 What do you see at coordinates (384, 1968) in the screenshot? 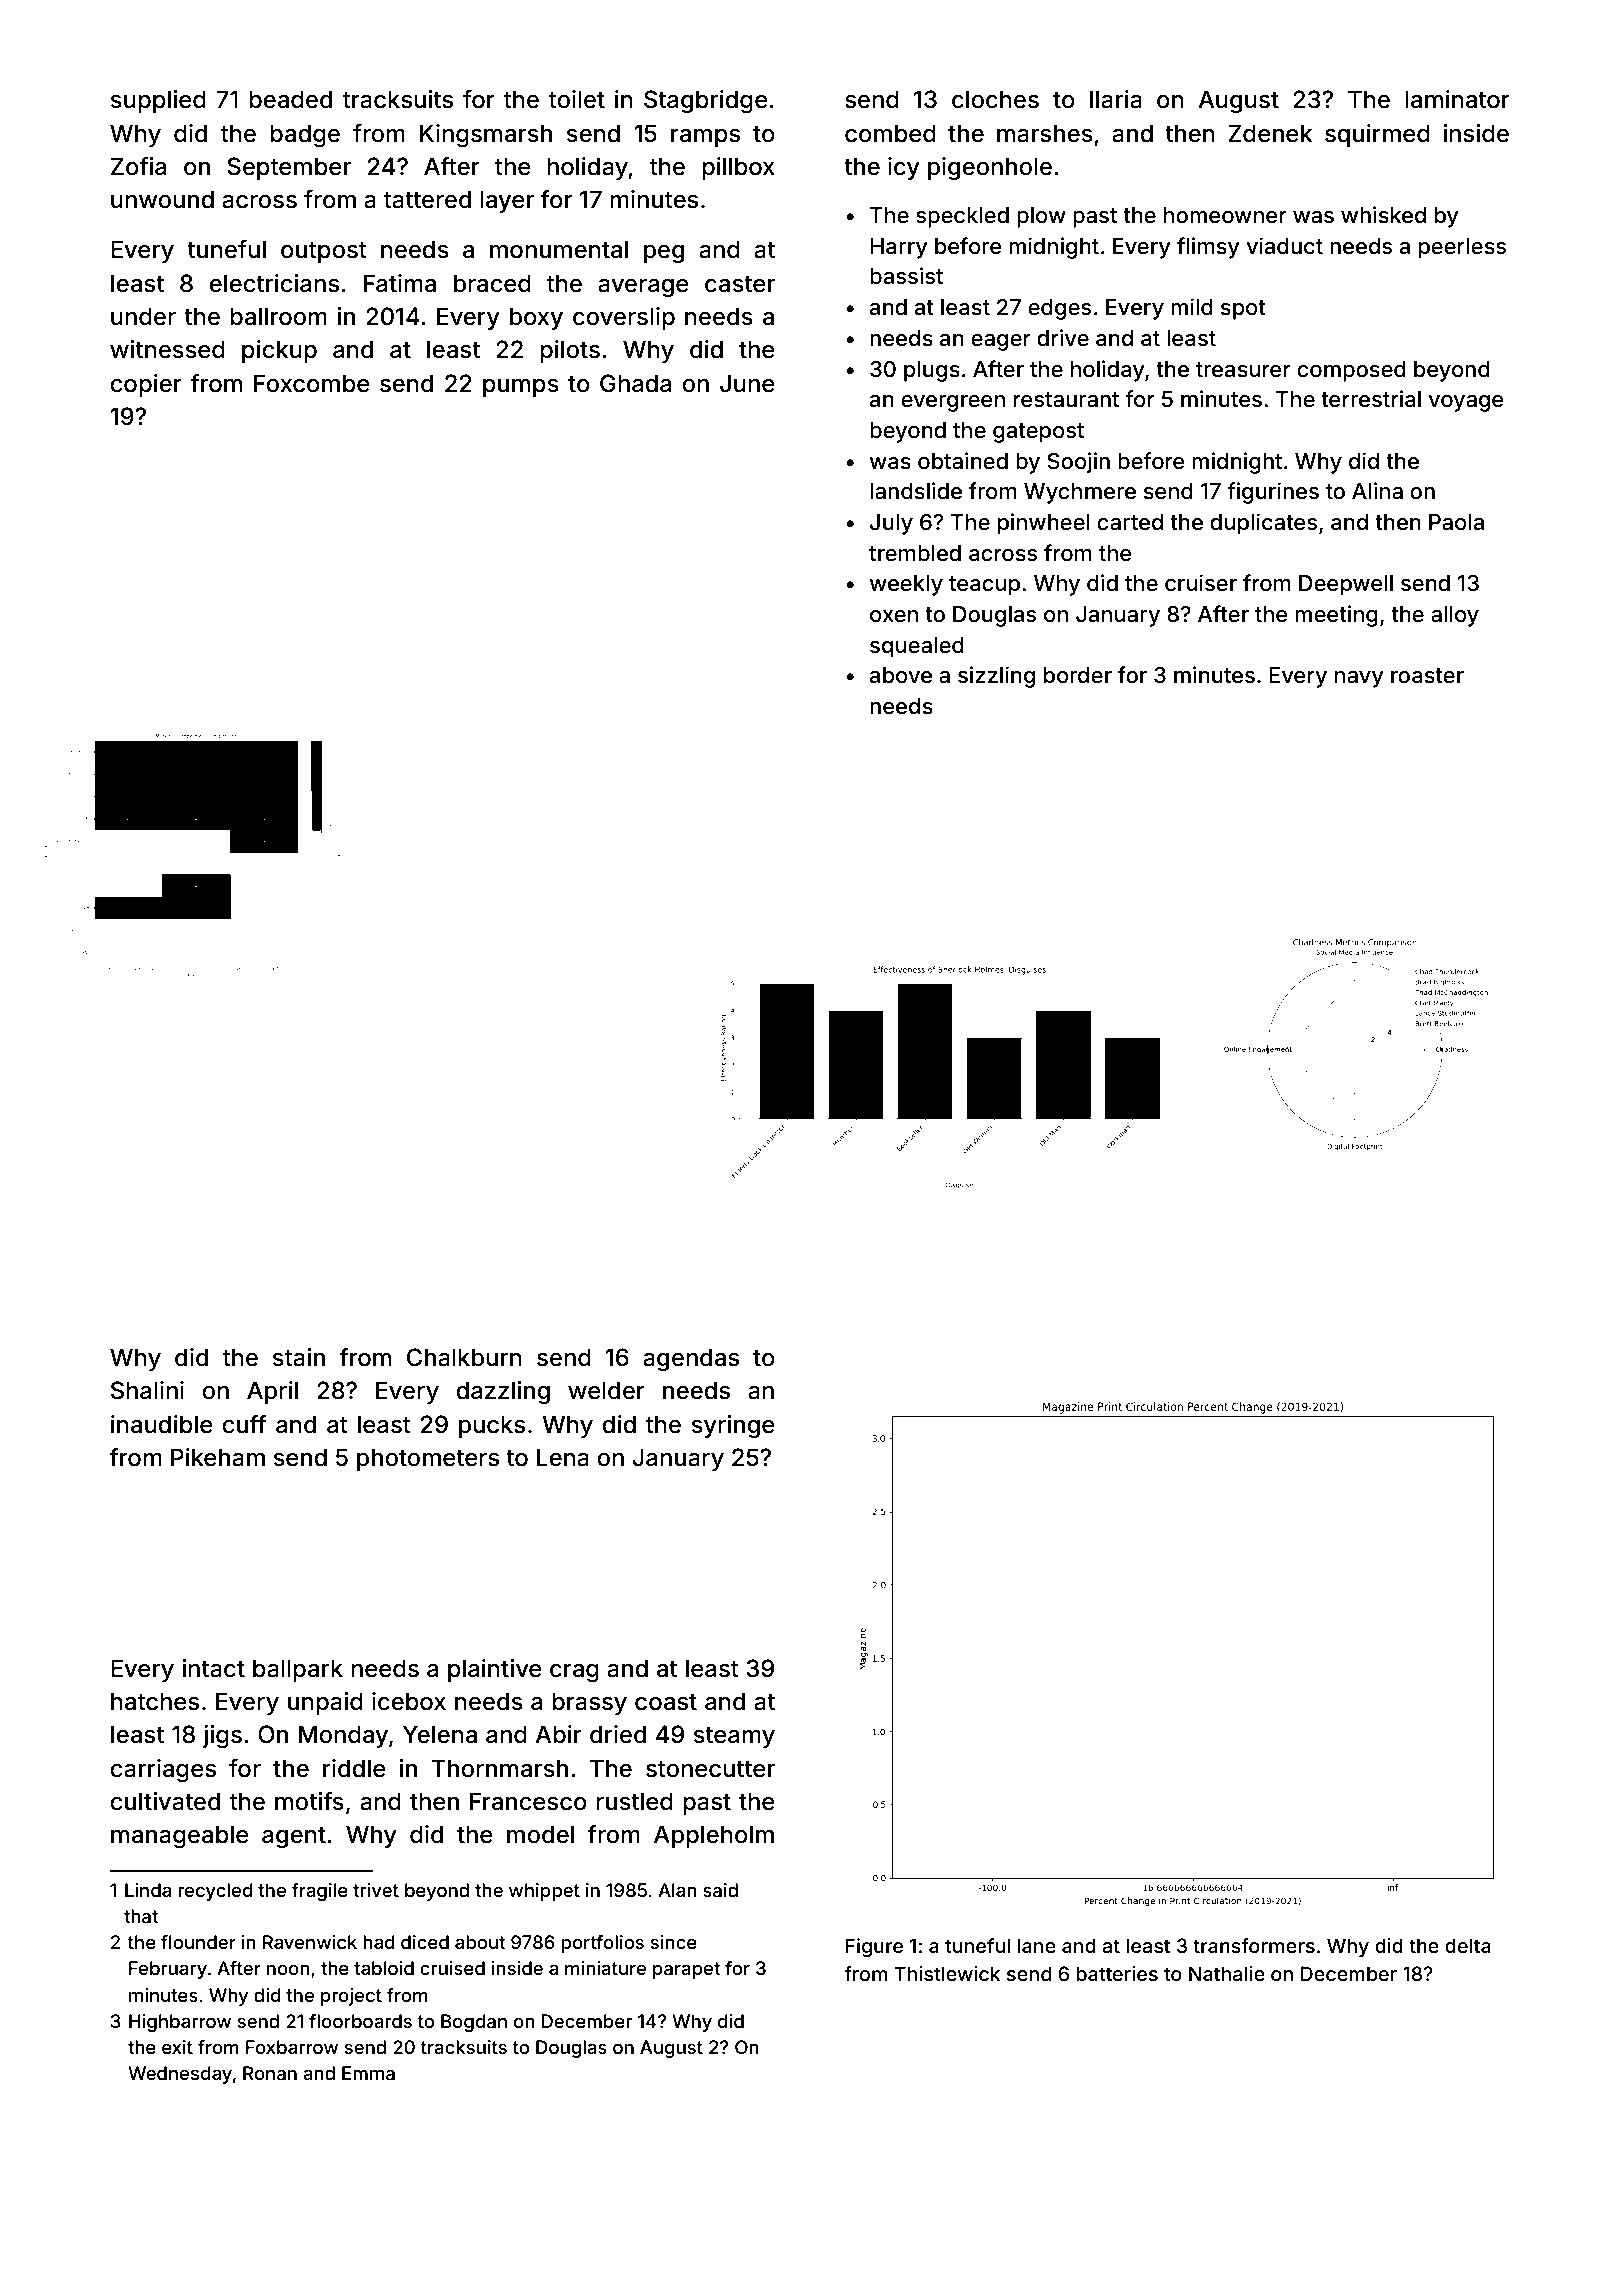
I see `tabloid` at bounding box center [384, 1968].
